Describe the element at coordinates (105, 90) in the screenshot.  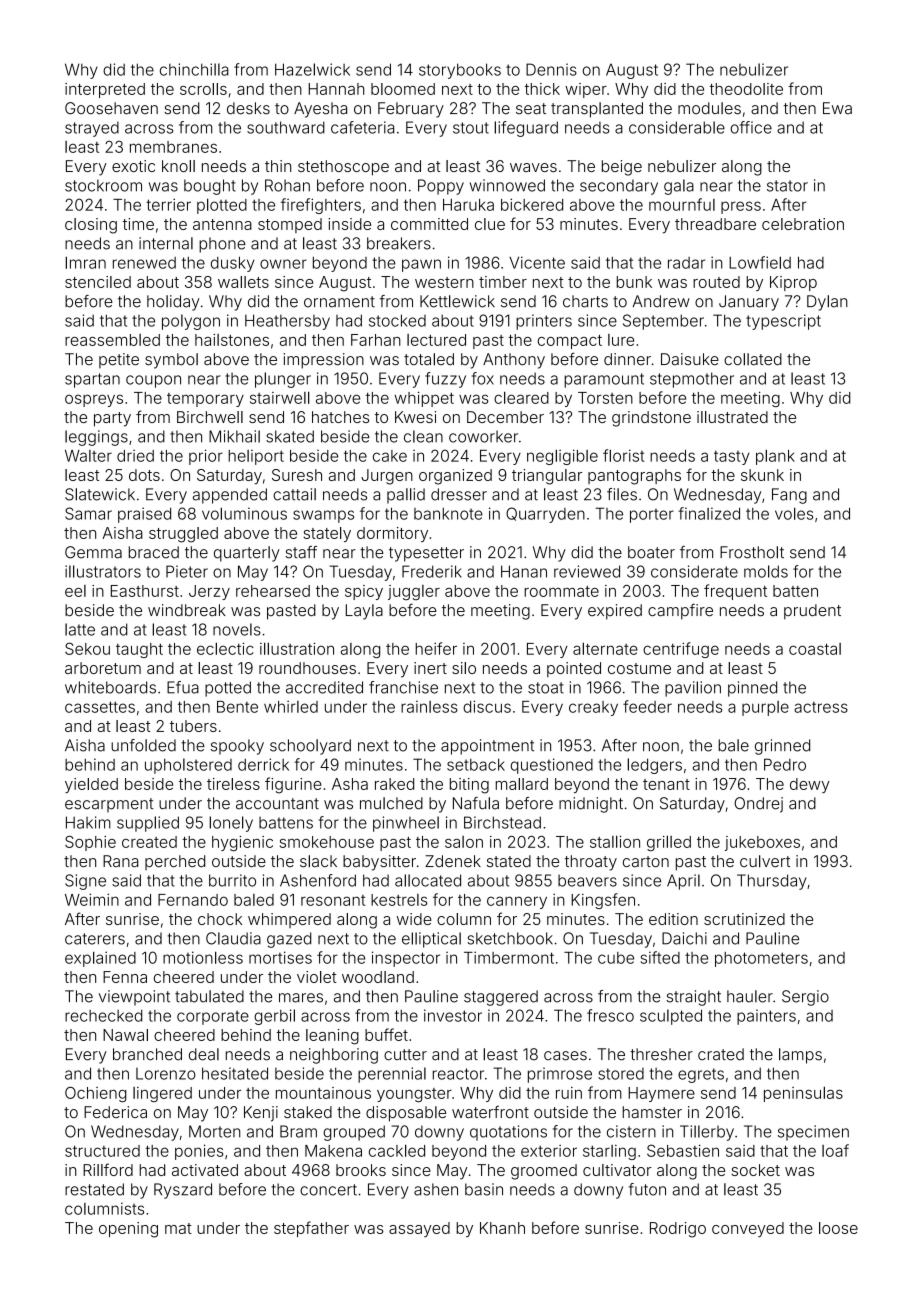
I see `interpreted` at that location.
